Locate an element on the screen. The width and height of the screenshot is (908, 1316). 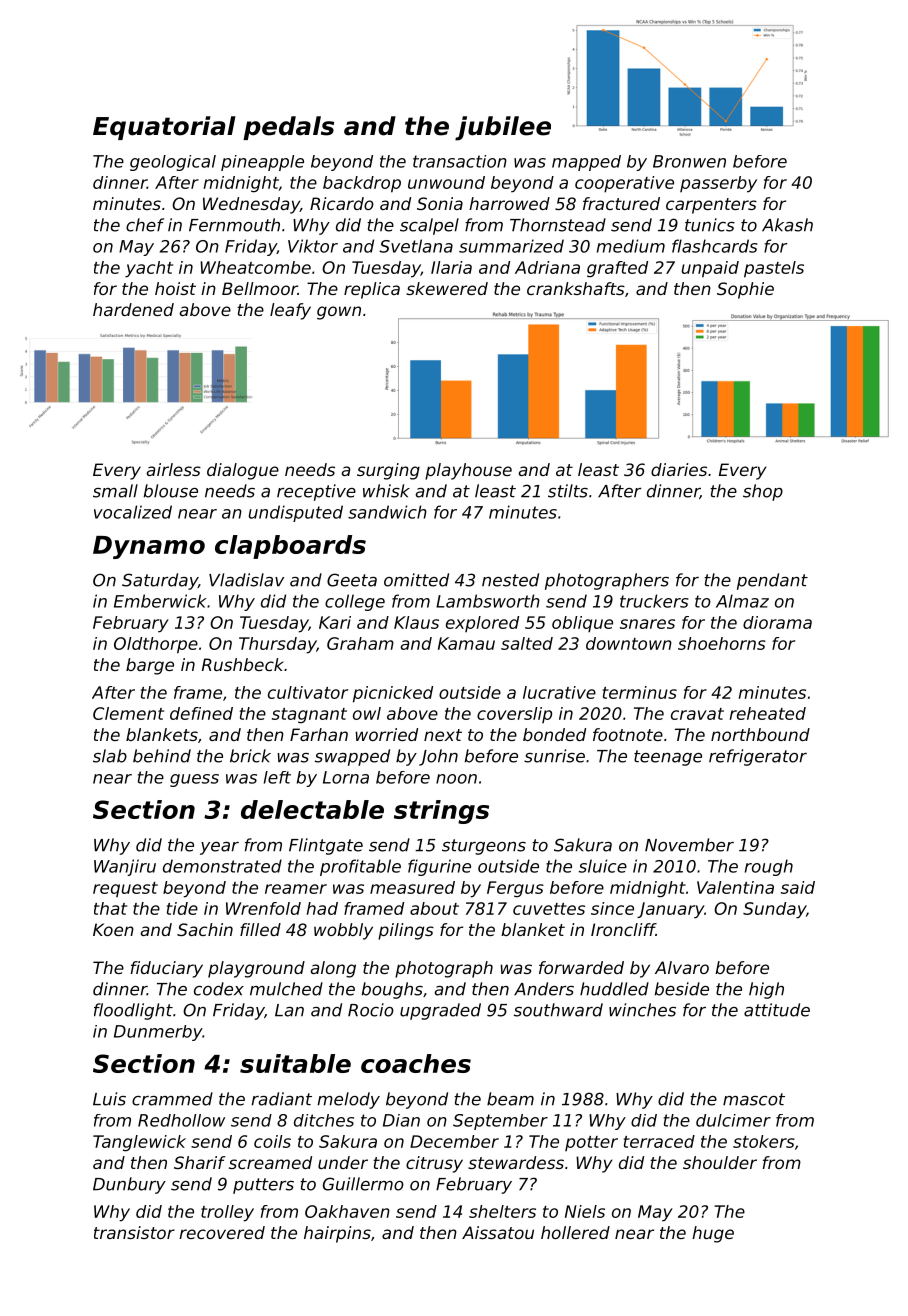
Bronwen is located at coordinates (689, 161).
